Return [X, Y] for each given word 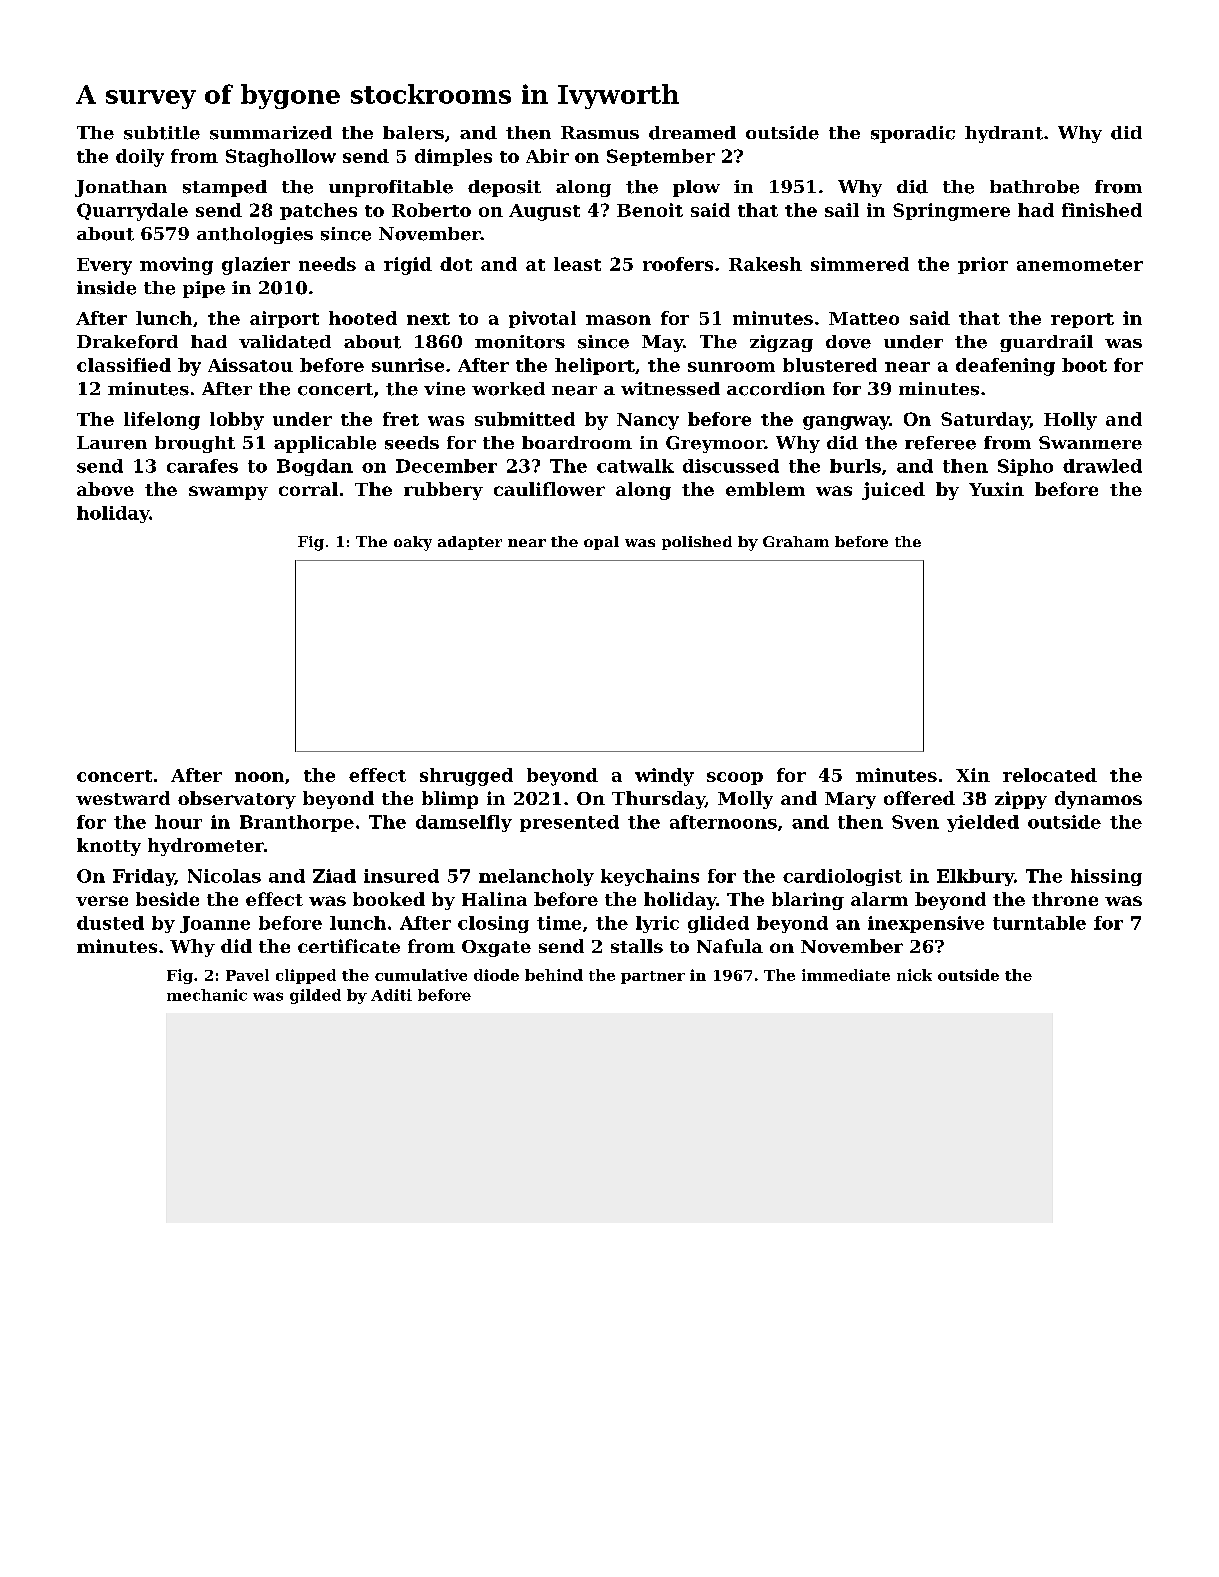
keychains [650, 877]
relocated [1050, 775]
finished [1102, 210]
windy [664, 777]
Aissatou [250, 365]
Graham [796, 541]
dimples [453, 157]
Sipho [1025, 467]
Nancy [648, 421]
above [105, 489]
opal [601, 543]
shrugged [466, 777]
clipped [306, 976]
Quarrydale [132, 212]
